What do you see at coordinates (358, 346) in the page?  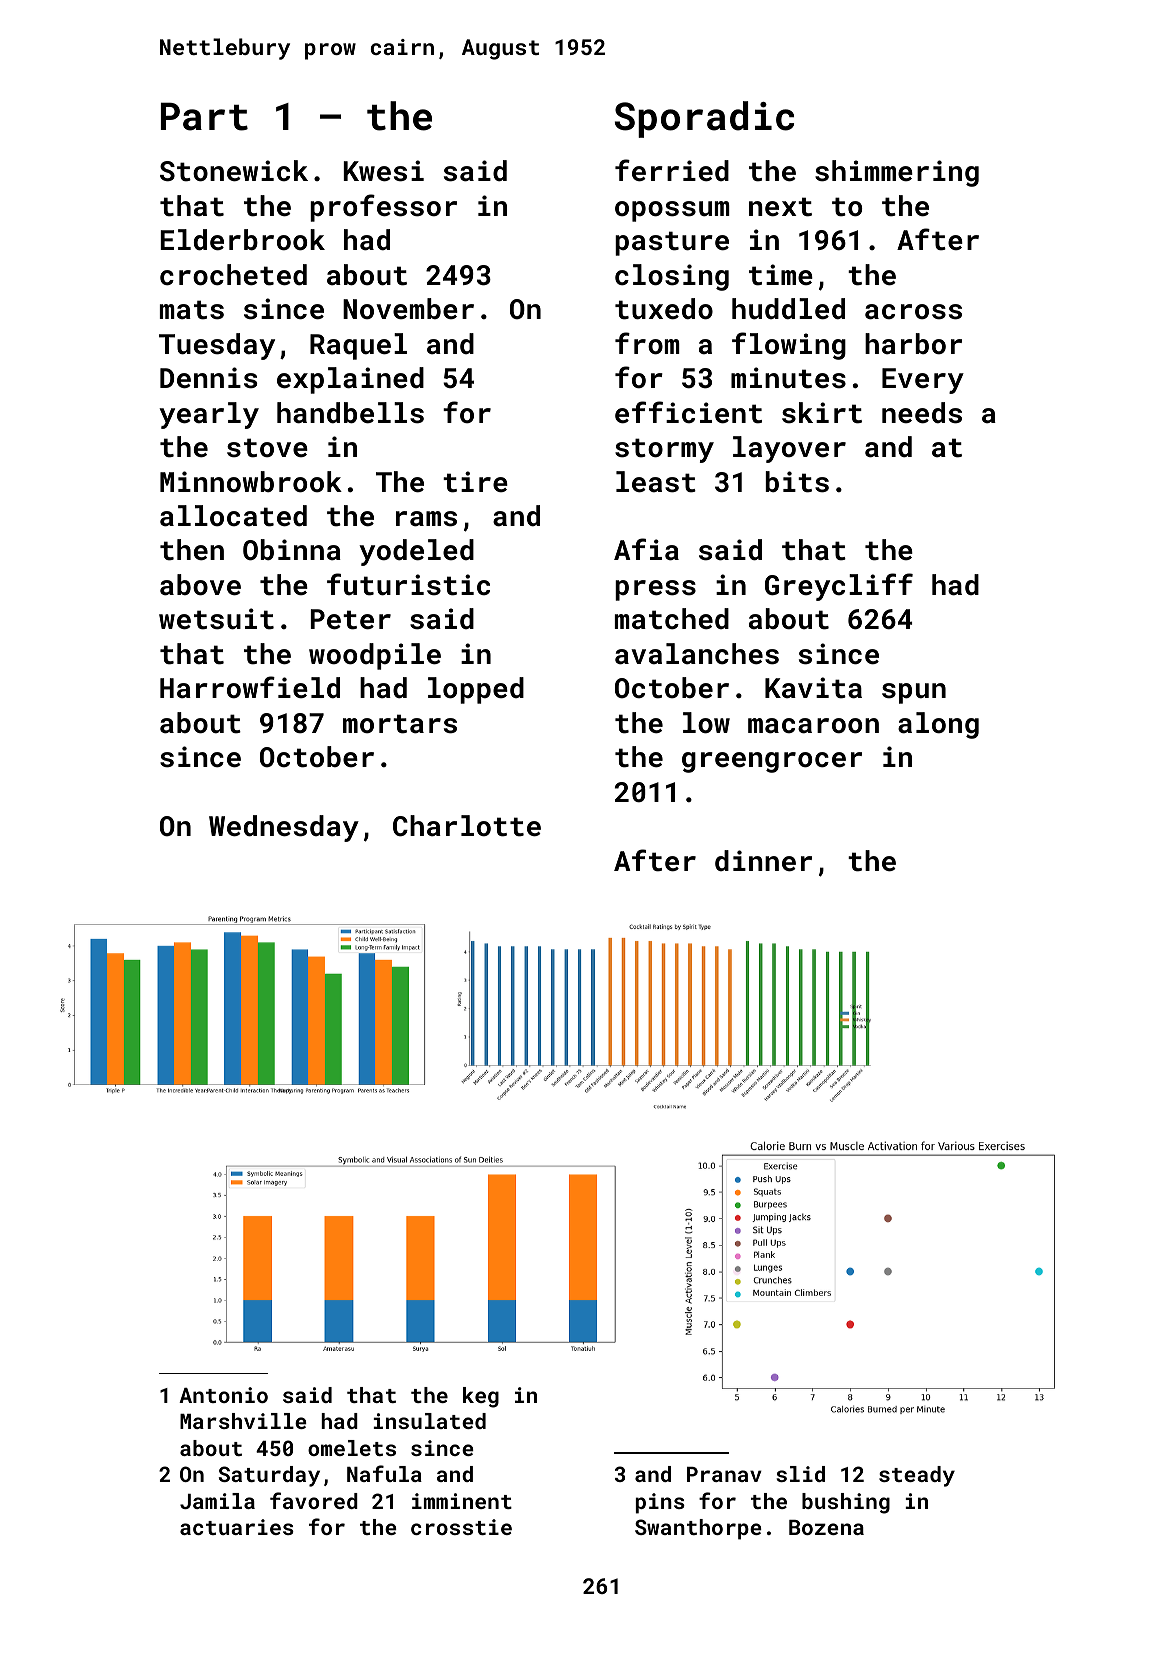 I see `Raquel` at bounding box center [358, 346].
